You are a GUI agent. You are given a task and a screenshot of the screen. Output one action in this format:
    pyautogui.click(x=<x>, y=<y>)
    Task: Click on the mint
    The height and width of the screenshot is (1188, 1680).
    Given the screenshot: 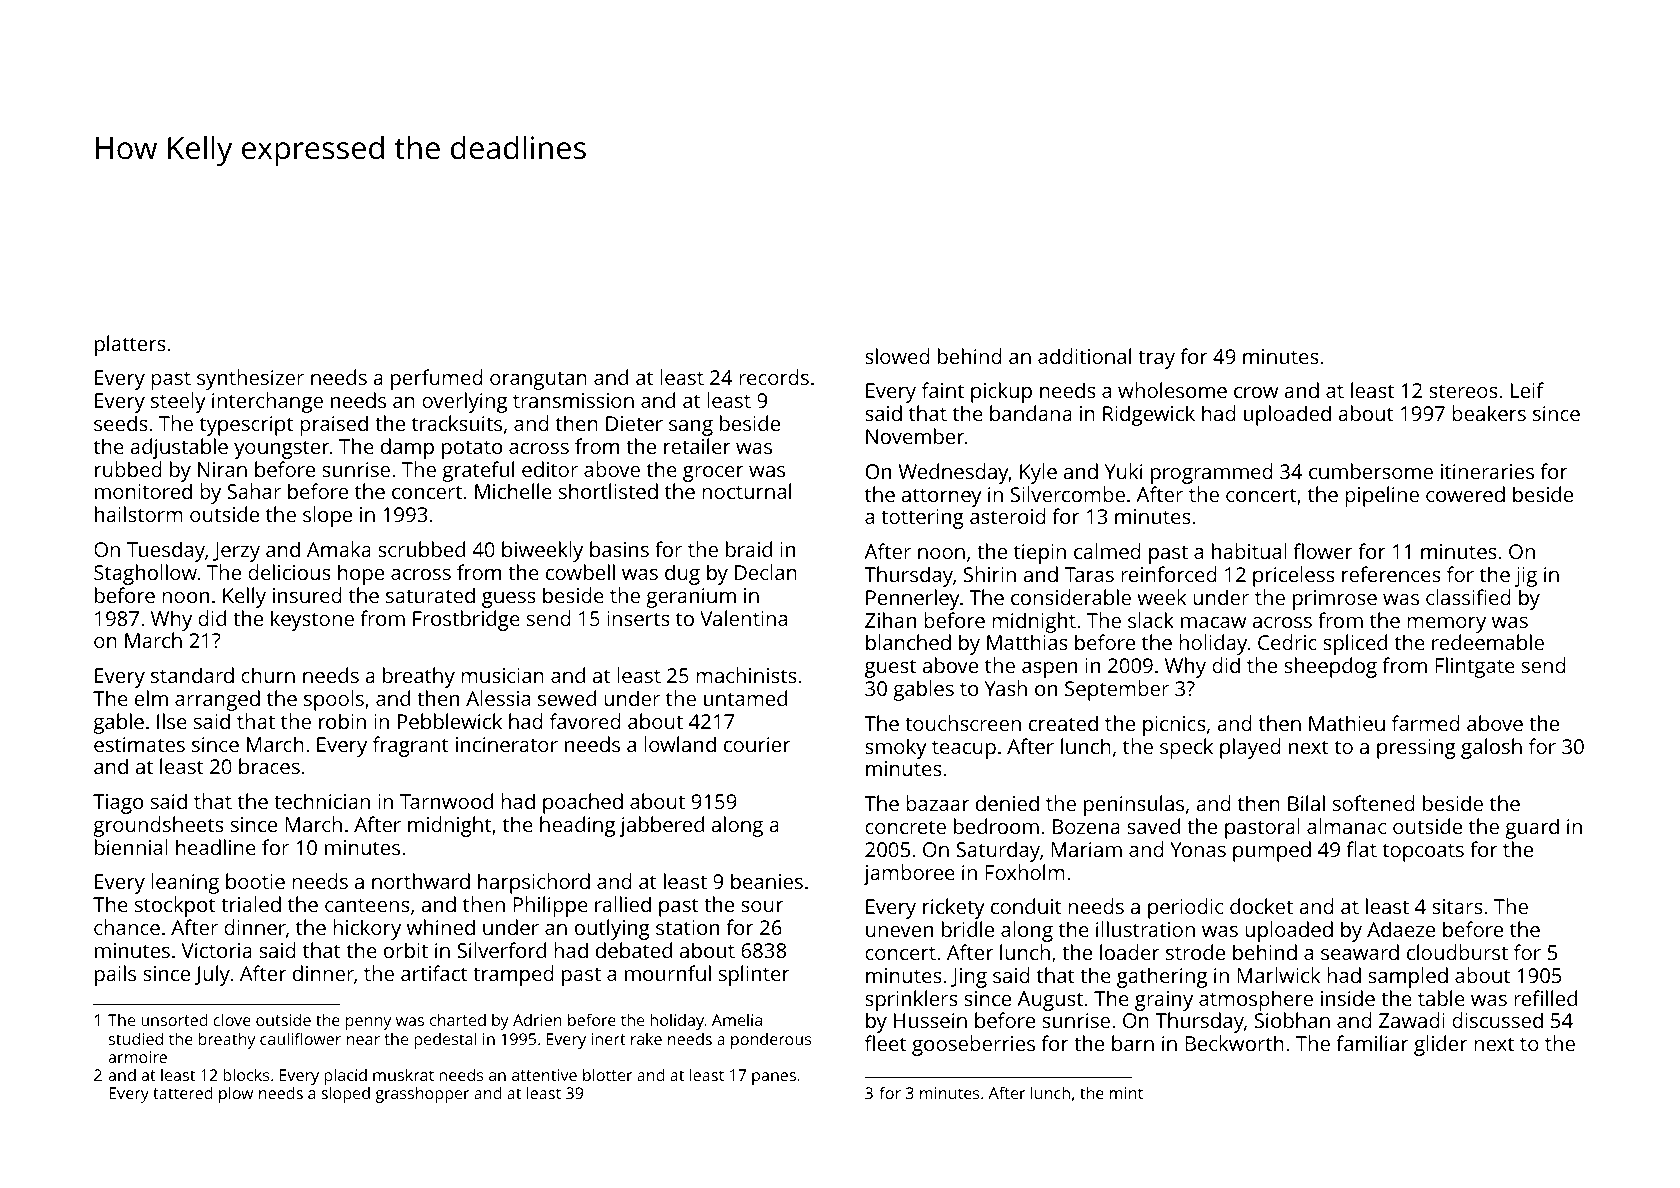 What is the action you would take?
    pyautogui.click(x=1126, y=1093)
